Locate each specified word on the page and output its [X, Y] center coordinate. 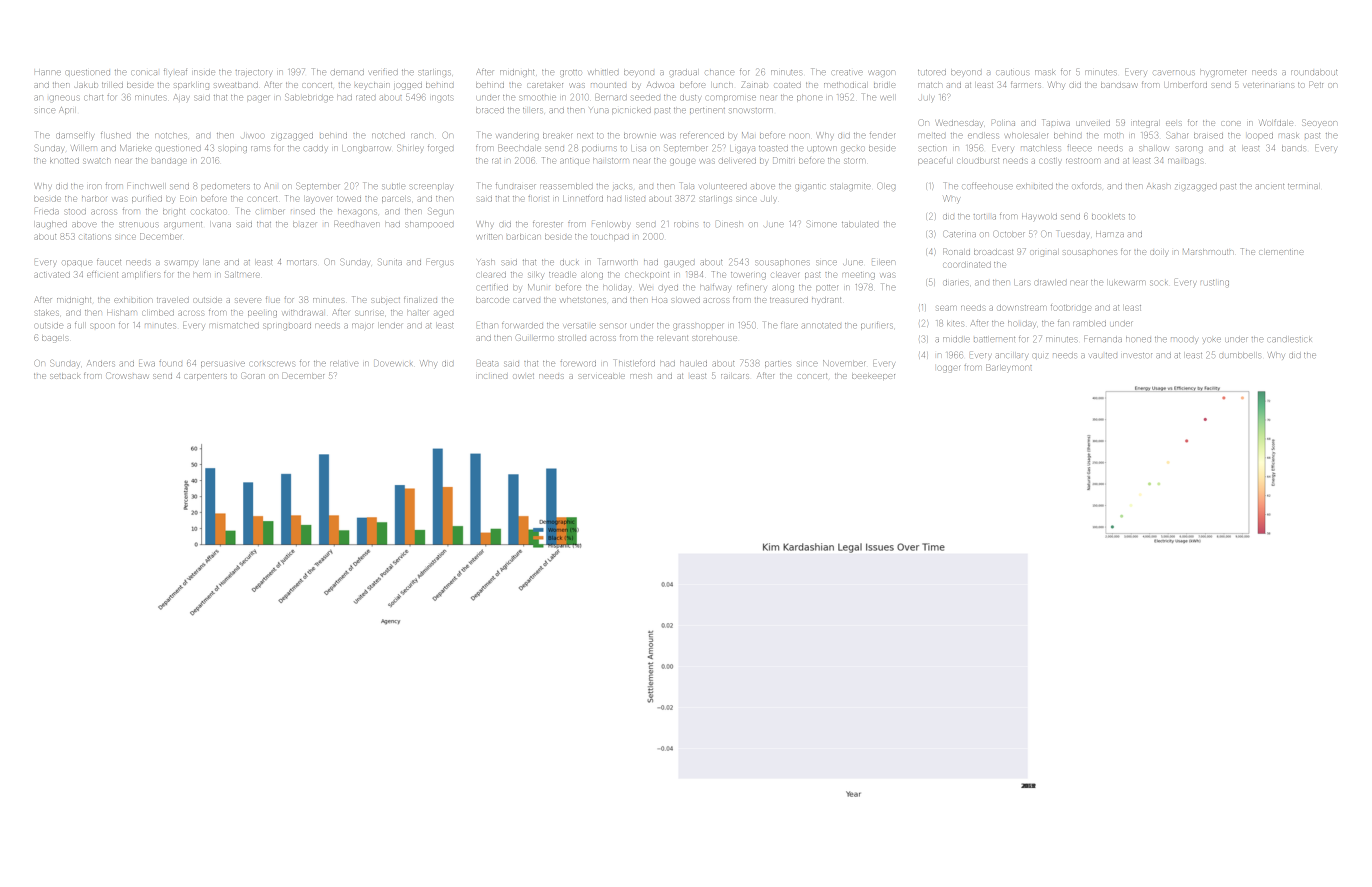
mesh [641, 376]
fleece [1079, 147]
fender [882, 135]
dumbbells [1240, 355]
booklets [1108, 216]
